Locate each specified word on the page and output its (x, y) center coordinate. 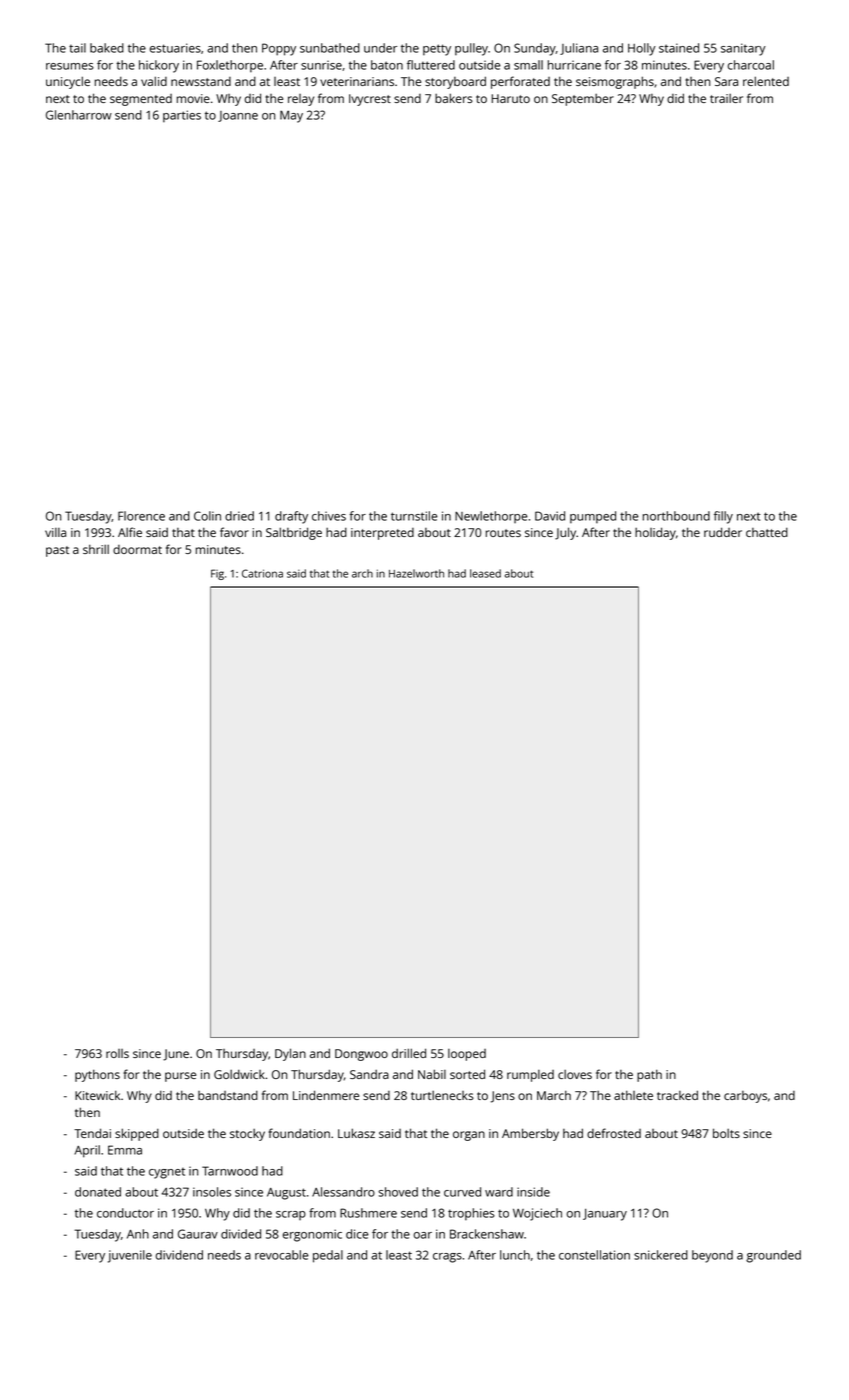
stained (679, 48)
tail (77, 48)
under (380, 48)
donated (98, 1192)
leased (485, 573)
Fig (217, 574)
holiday (655, 533)
